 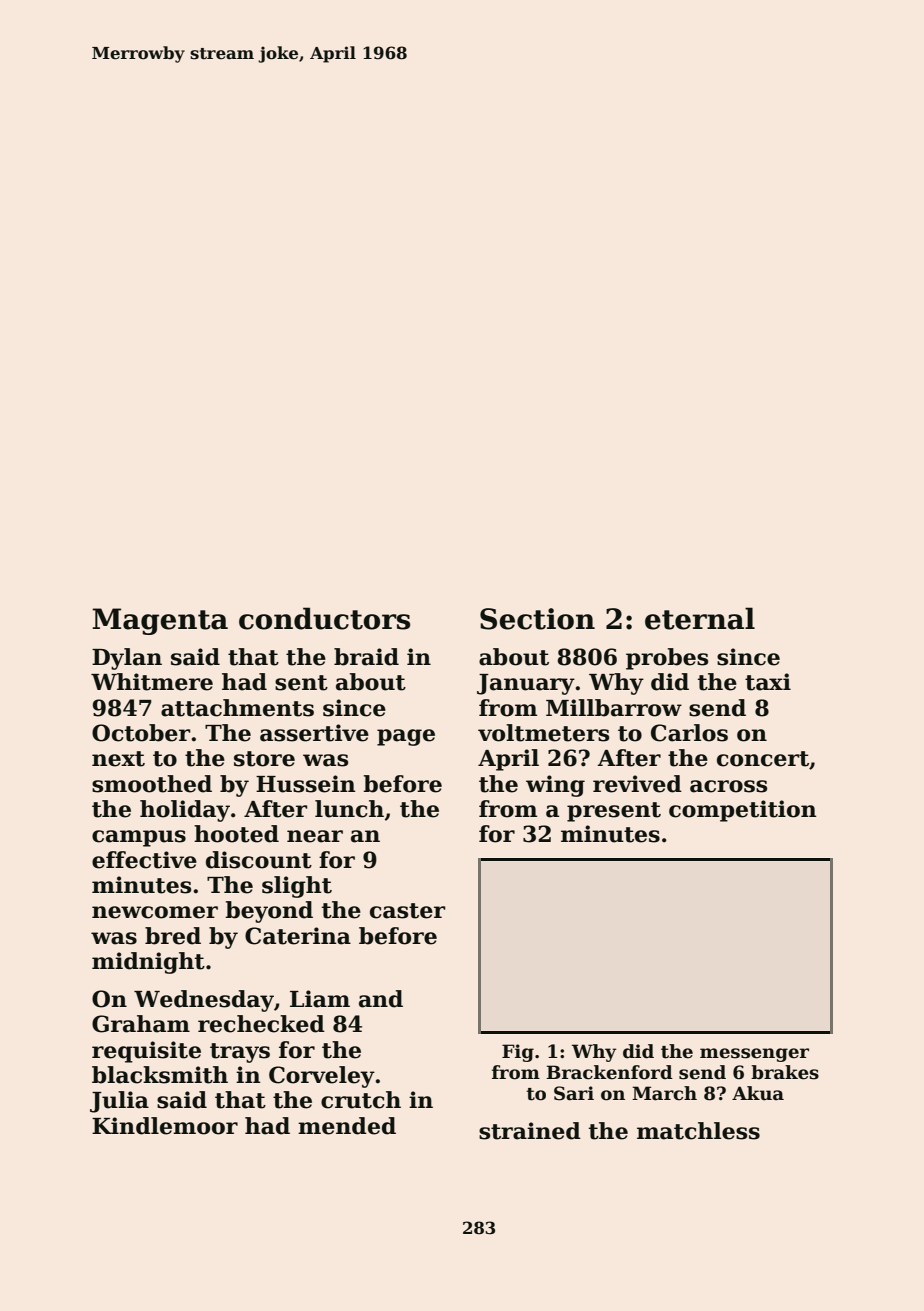 I want to click on Carlos, so click(x=689, y=733).
